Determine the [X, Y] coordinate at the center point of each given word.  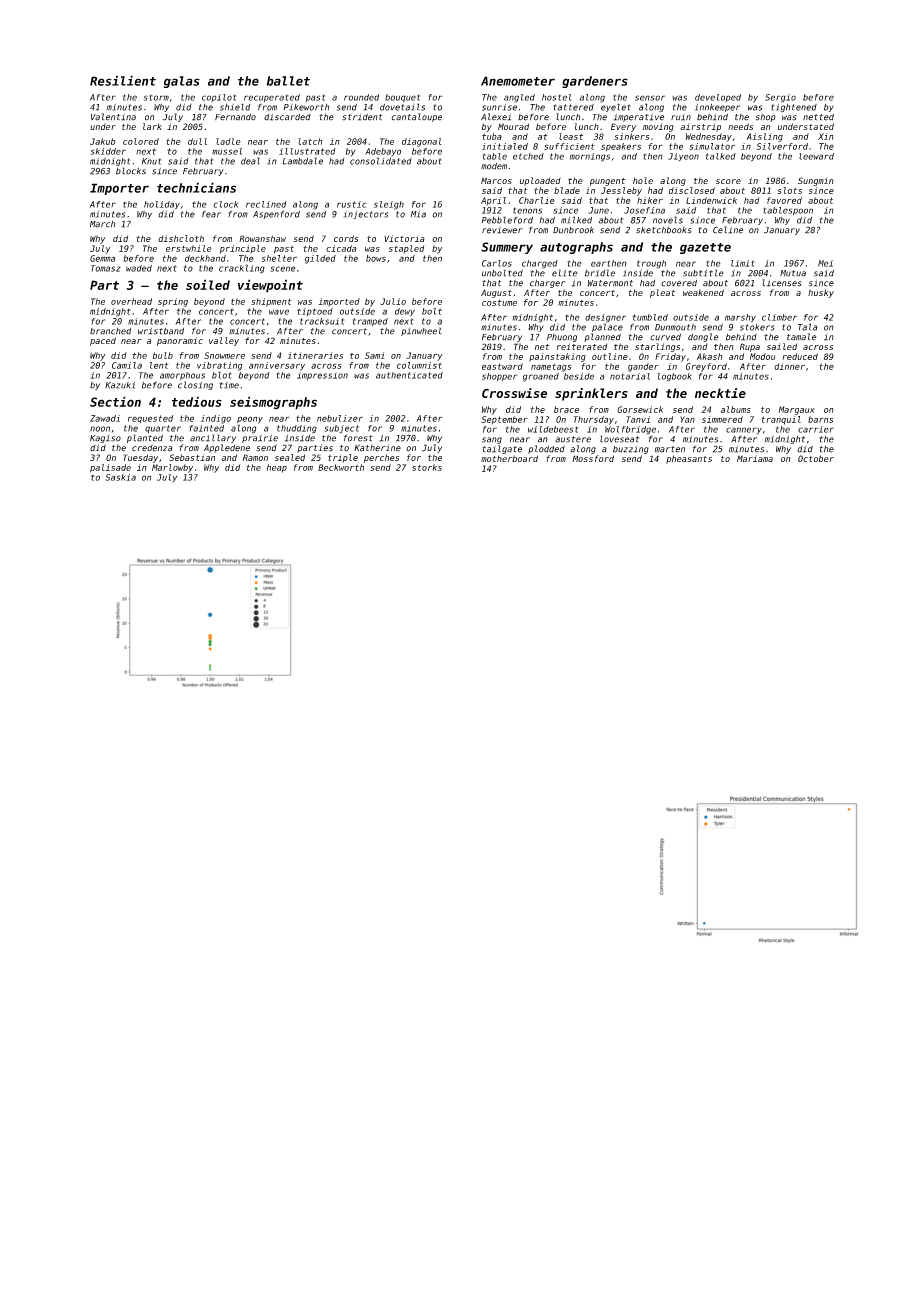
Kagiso [105, 439]
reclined [266, 204]
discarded [287, 117]
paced [103, 341]
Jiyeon [683, 157]
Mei [825, 263]
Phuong [562, 338]
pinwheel [421, 331]
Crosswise [514, 393]
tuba [492, 136]
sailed [782, 346]
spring [173, 302]
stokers [757, 327]
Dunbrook [573, 230]
